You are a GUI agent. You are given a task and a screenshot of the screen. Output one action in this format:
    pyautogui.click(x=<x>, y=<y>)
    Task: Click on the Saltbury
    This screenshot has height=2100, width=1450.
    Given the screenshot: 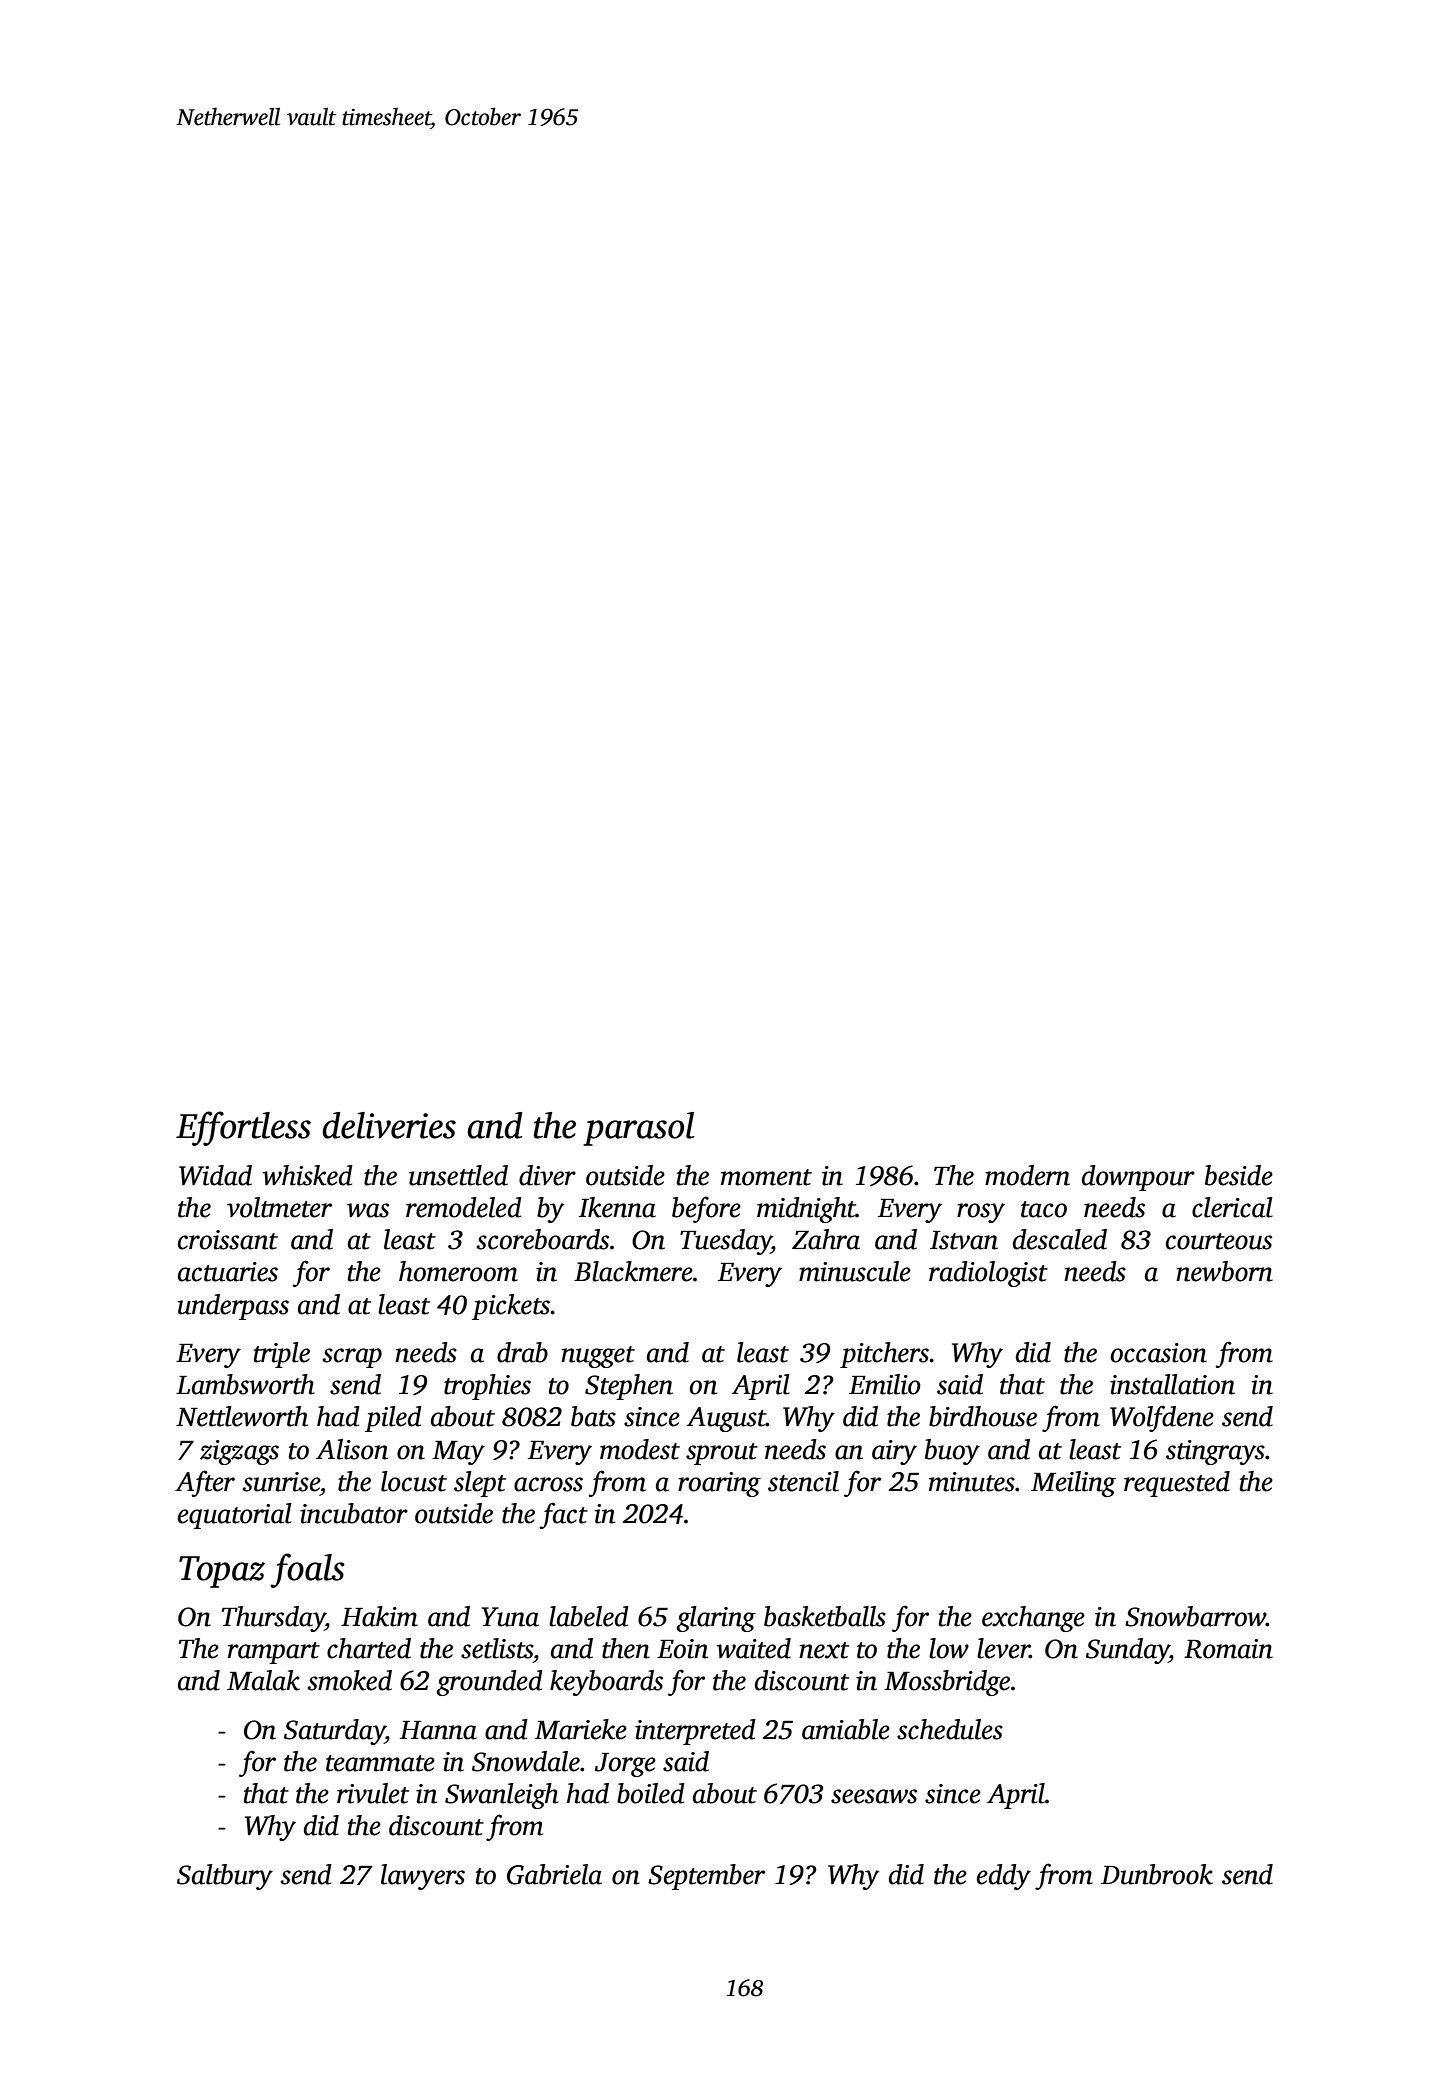 What is the action you would take?
    pyautogui.click(x=225, y=1877)
